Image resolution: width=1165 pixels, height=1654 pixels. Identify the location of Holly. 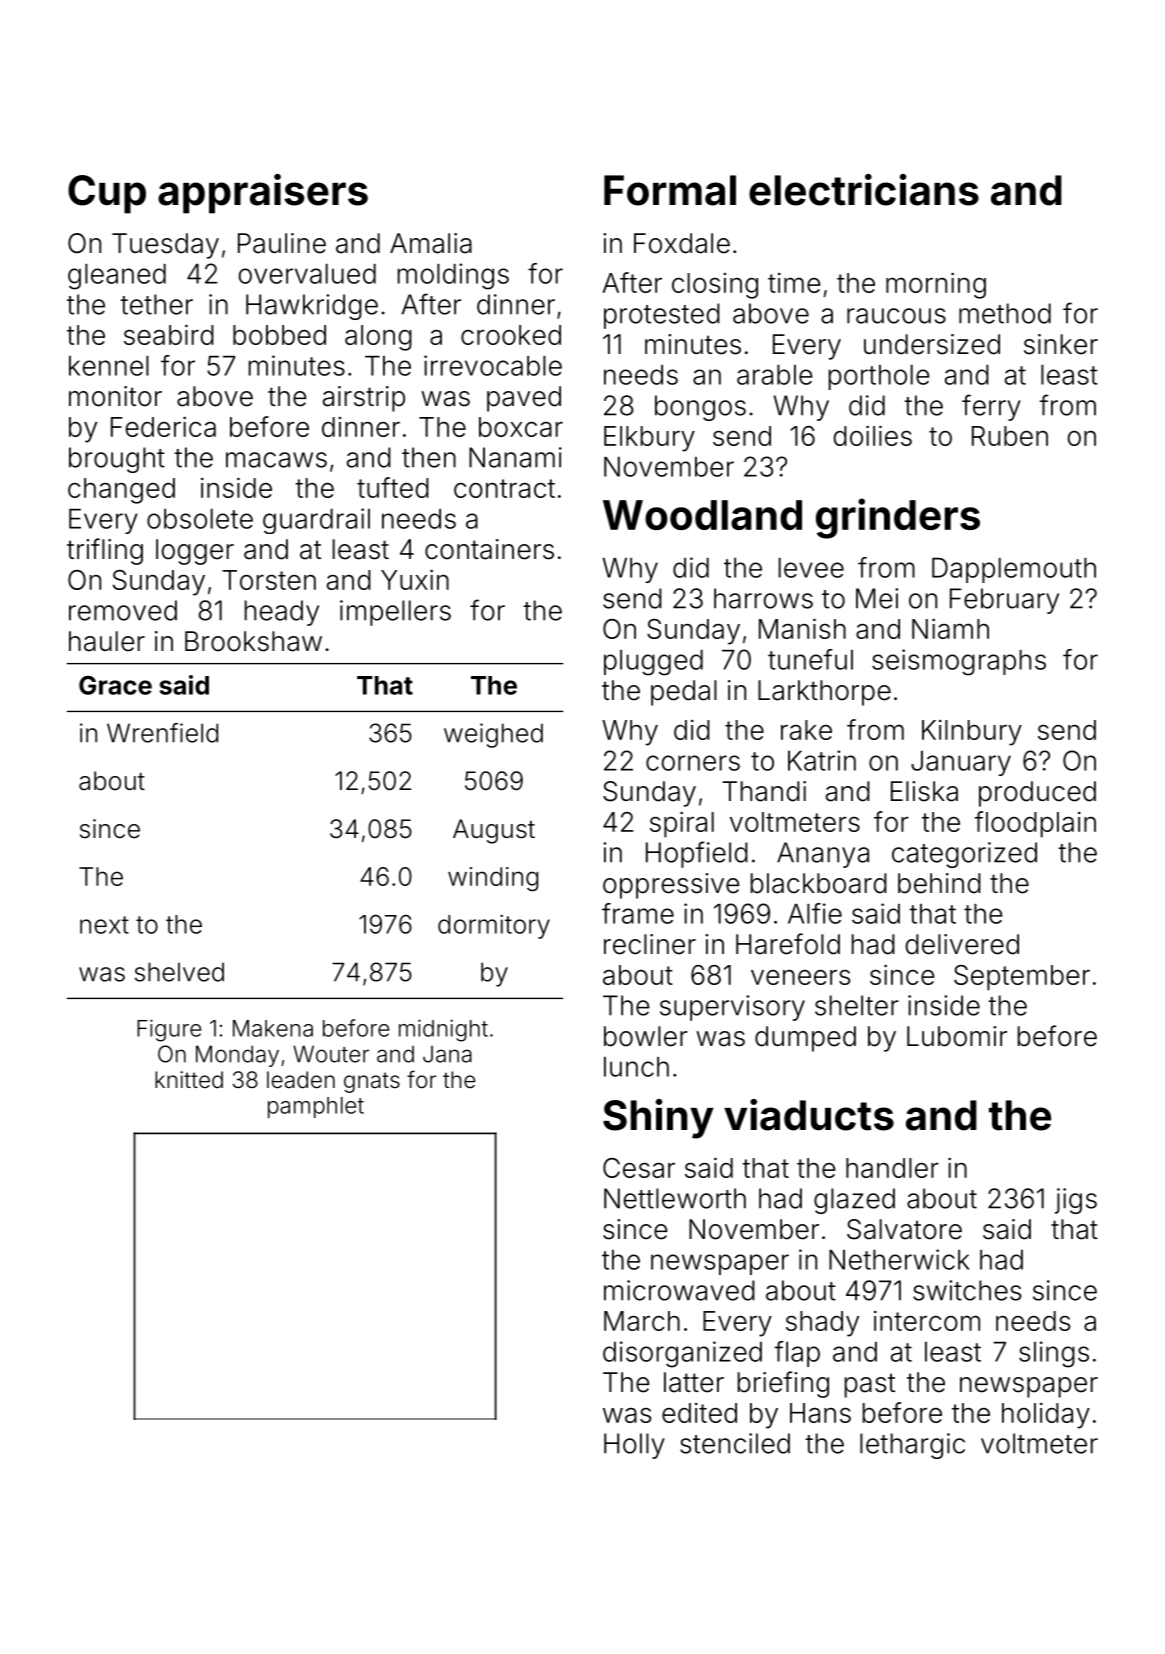
(634, 1446).
